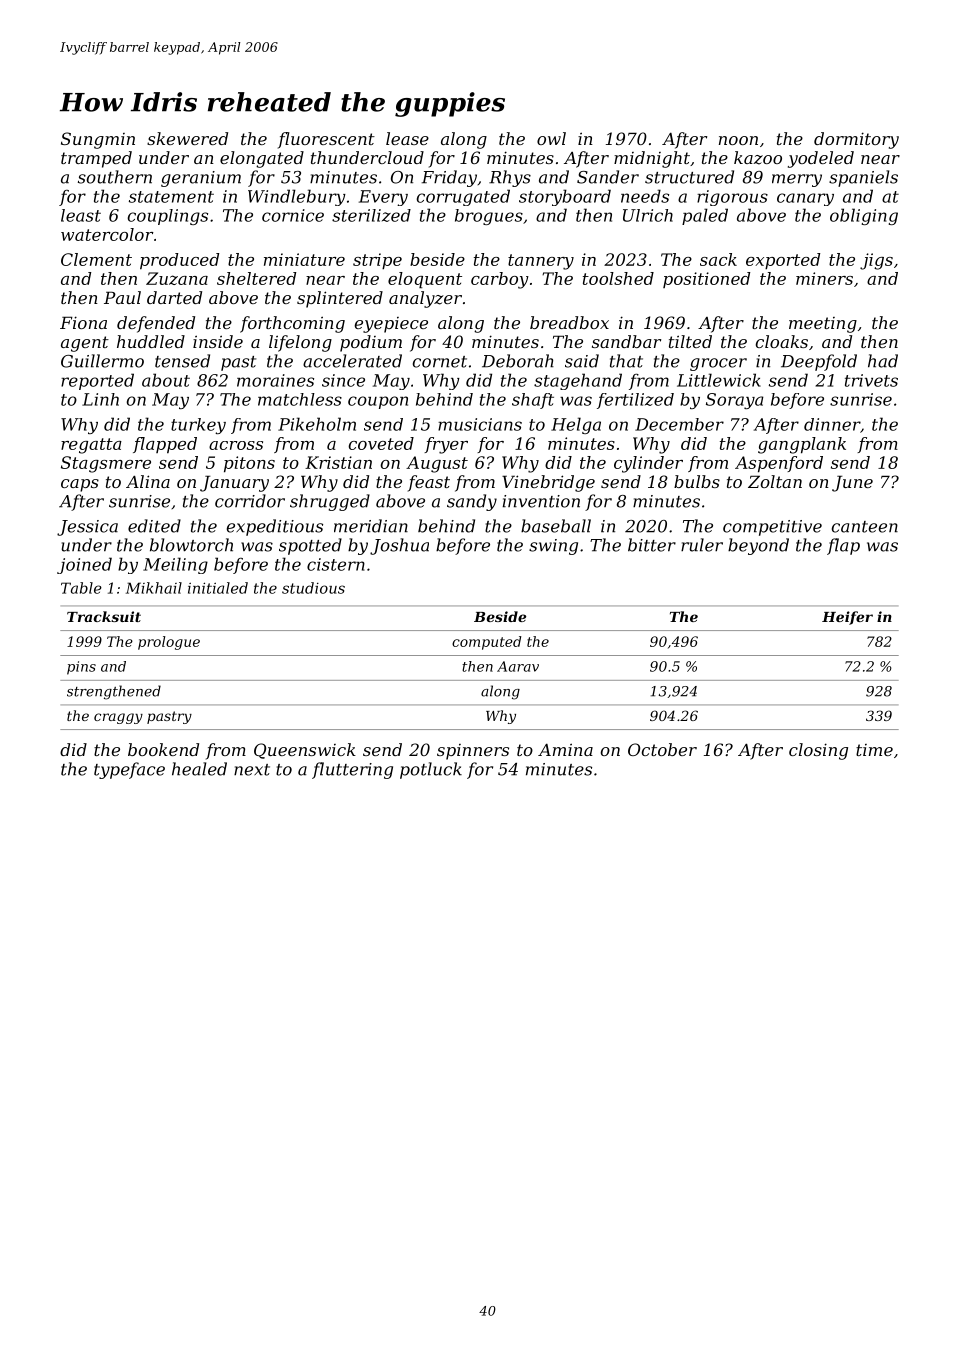 This screenshot has width=959, height=1362. I want to click on dormitory, so click(856, 140).
